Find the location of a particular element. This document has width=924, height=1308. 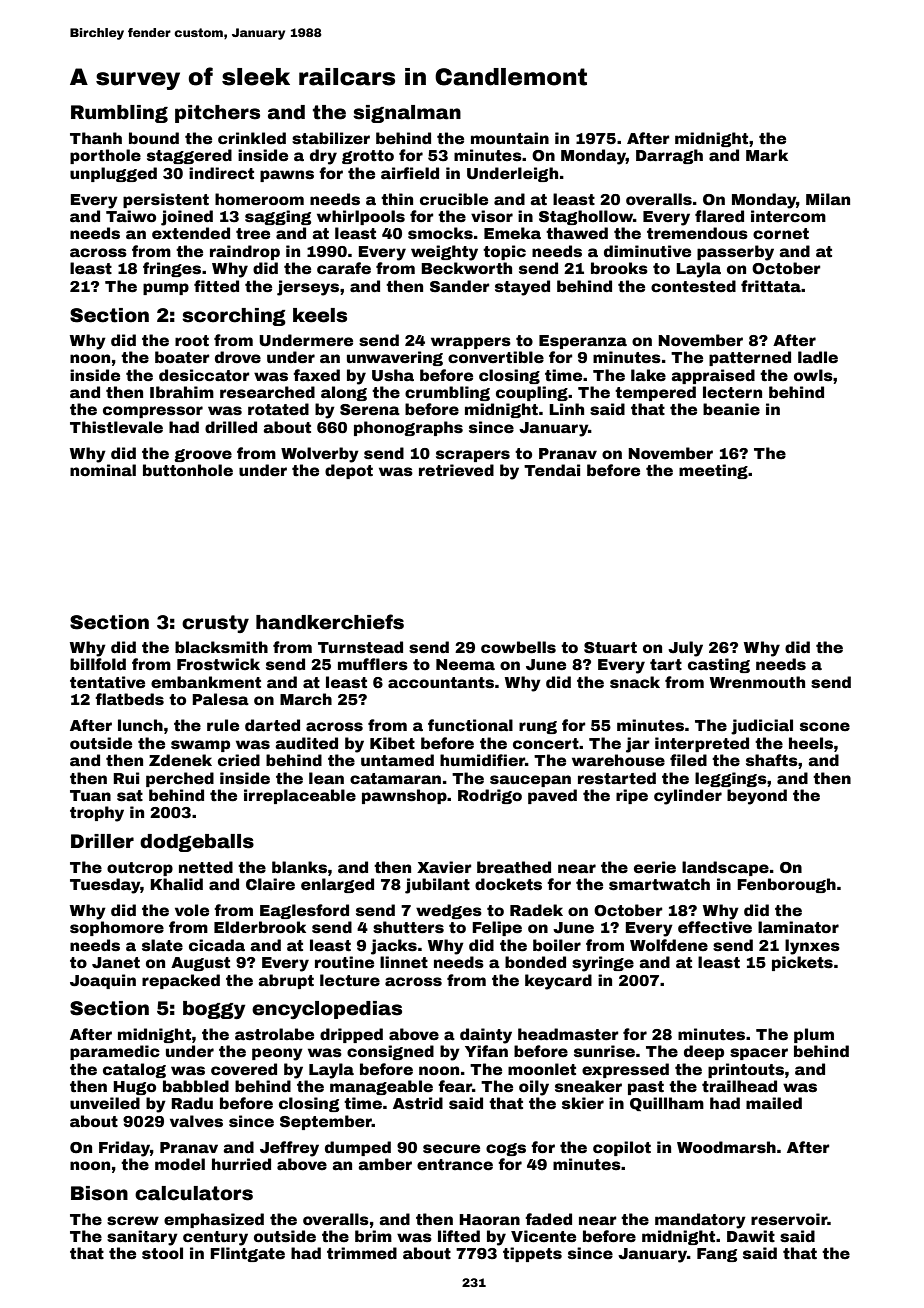

faded is located at coordinates (548, 1219).
